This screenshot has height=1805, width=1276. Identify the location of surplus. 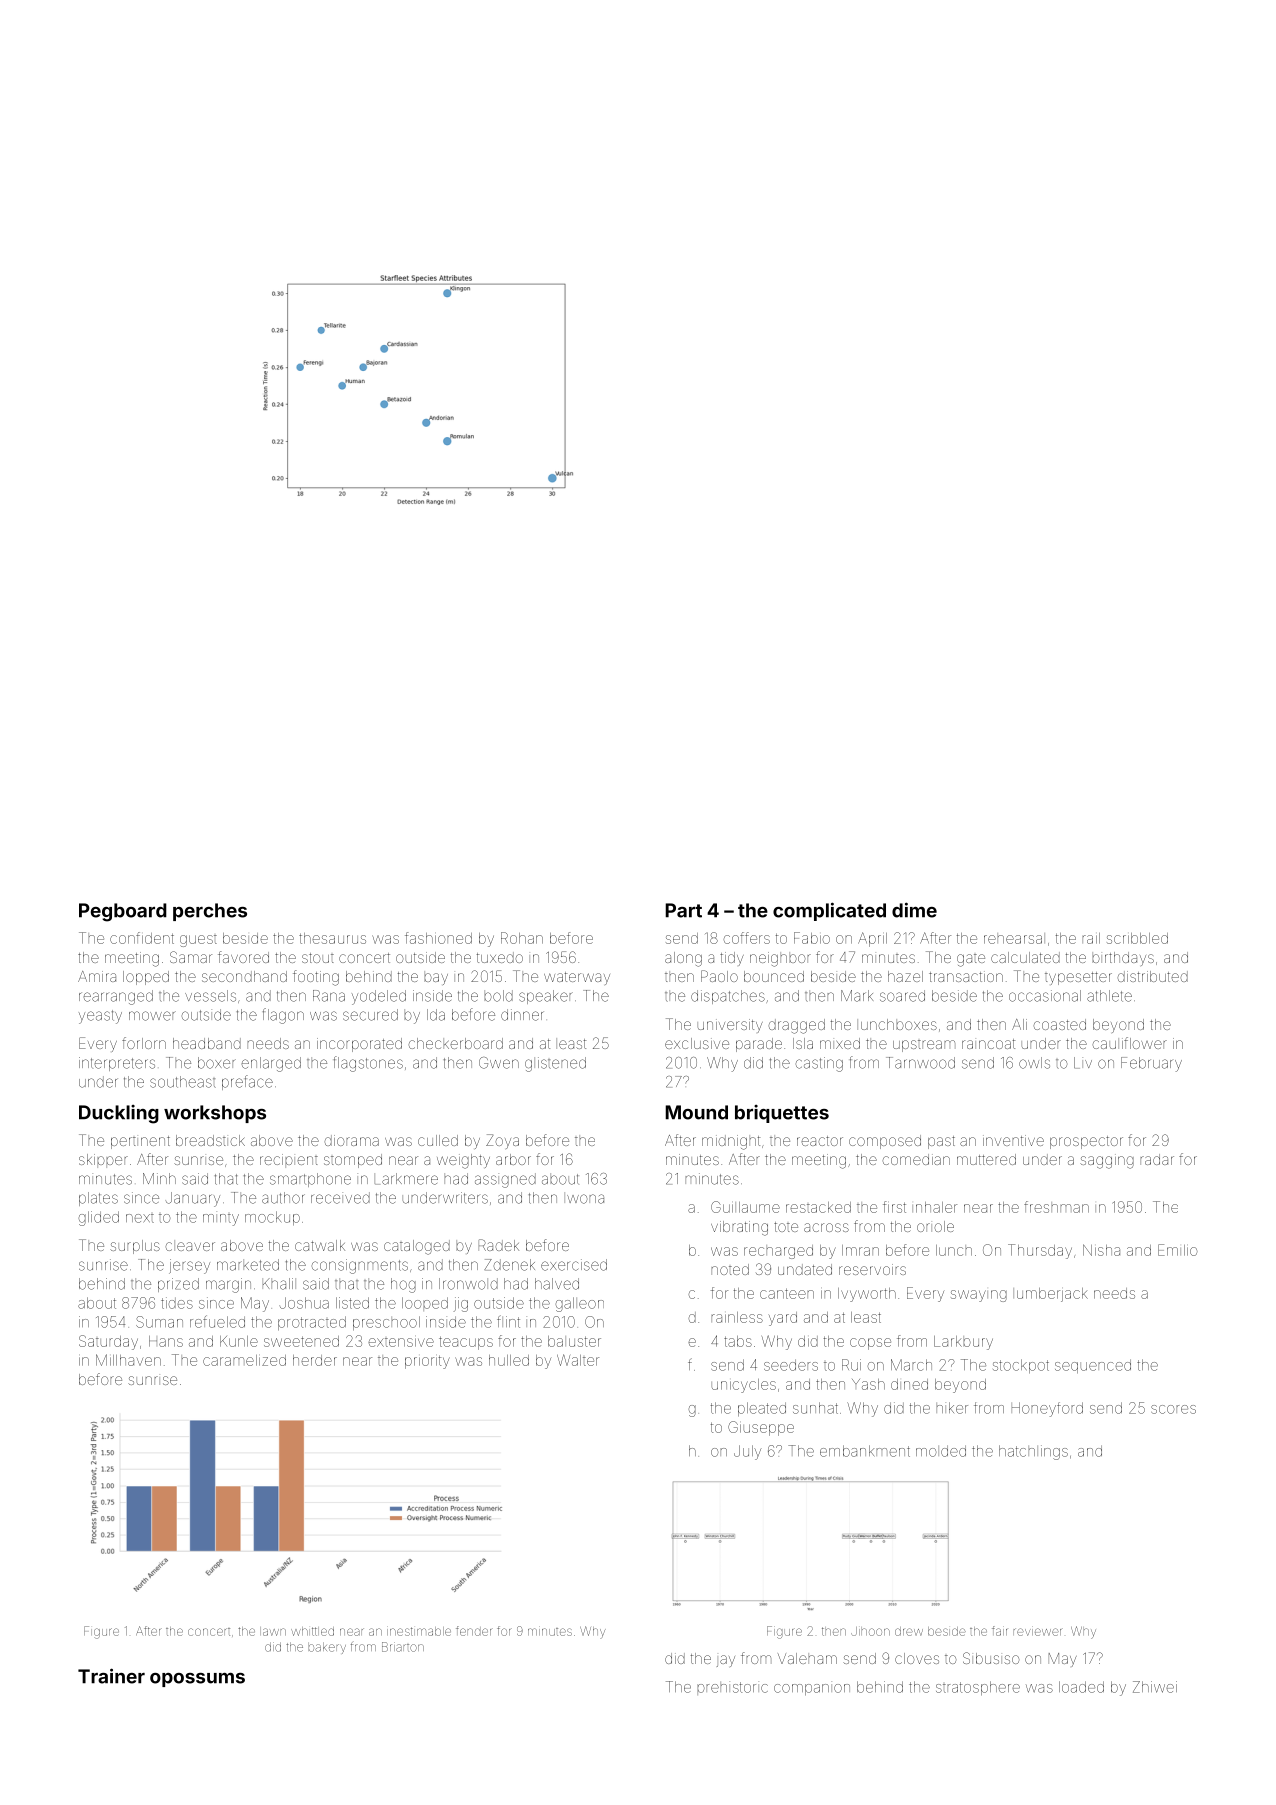
(135, 1247).
